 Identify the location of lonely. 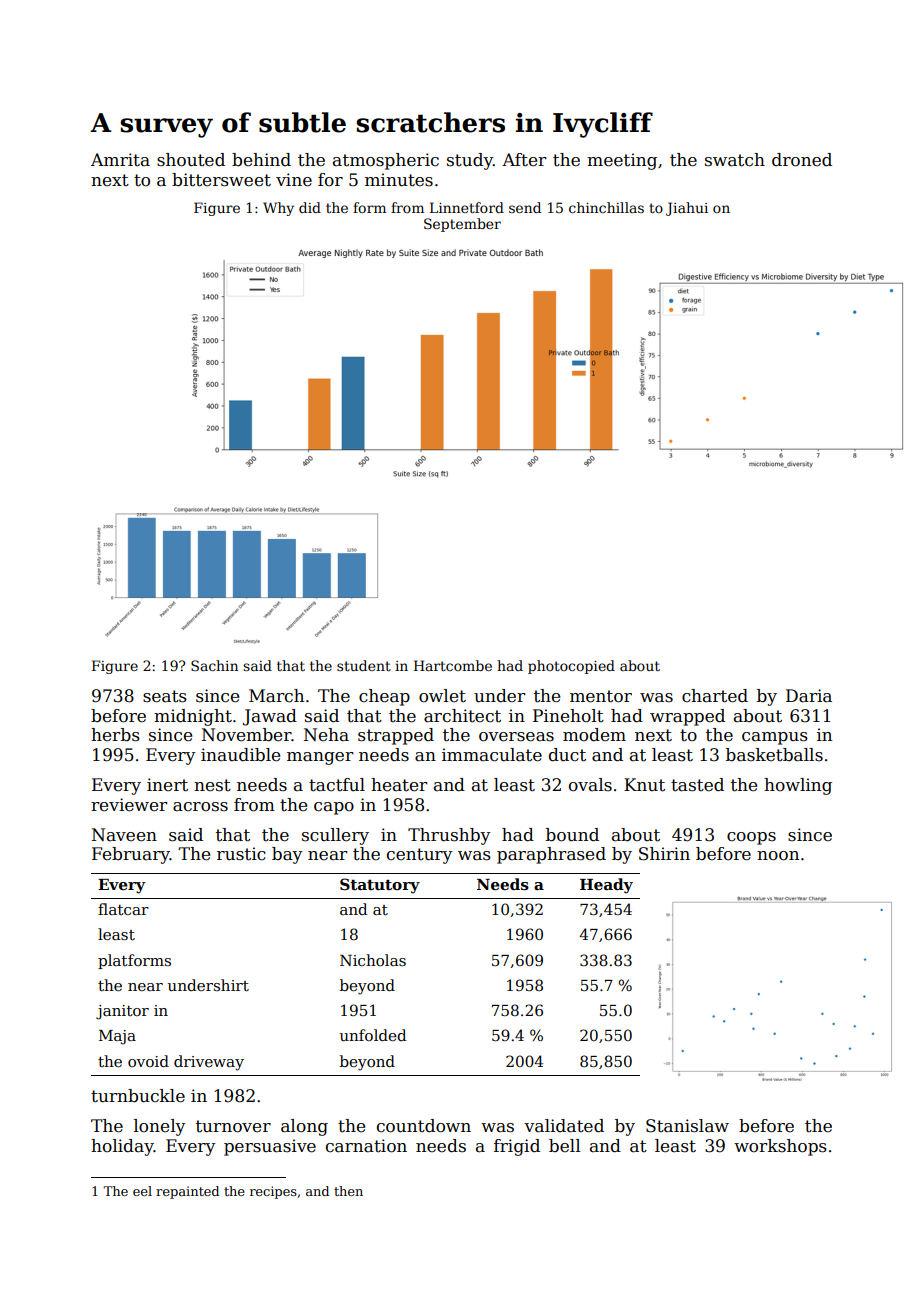
(160, 1127).
